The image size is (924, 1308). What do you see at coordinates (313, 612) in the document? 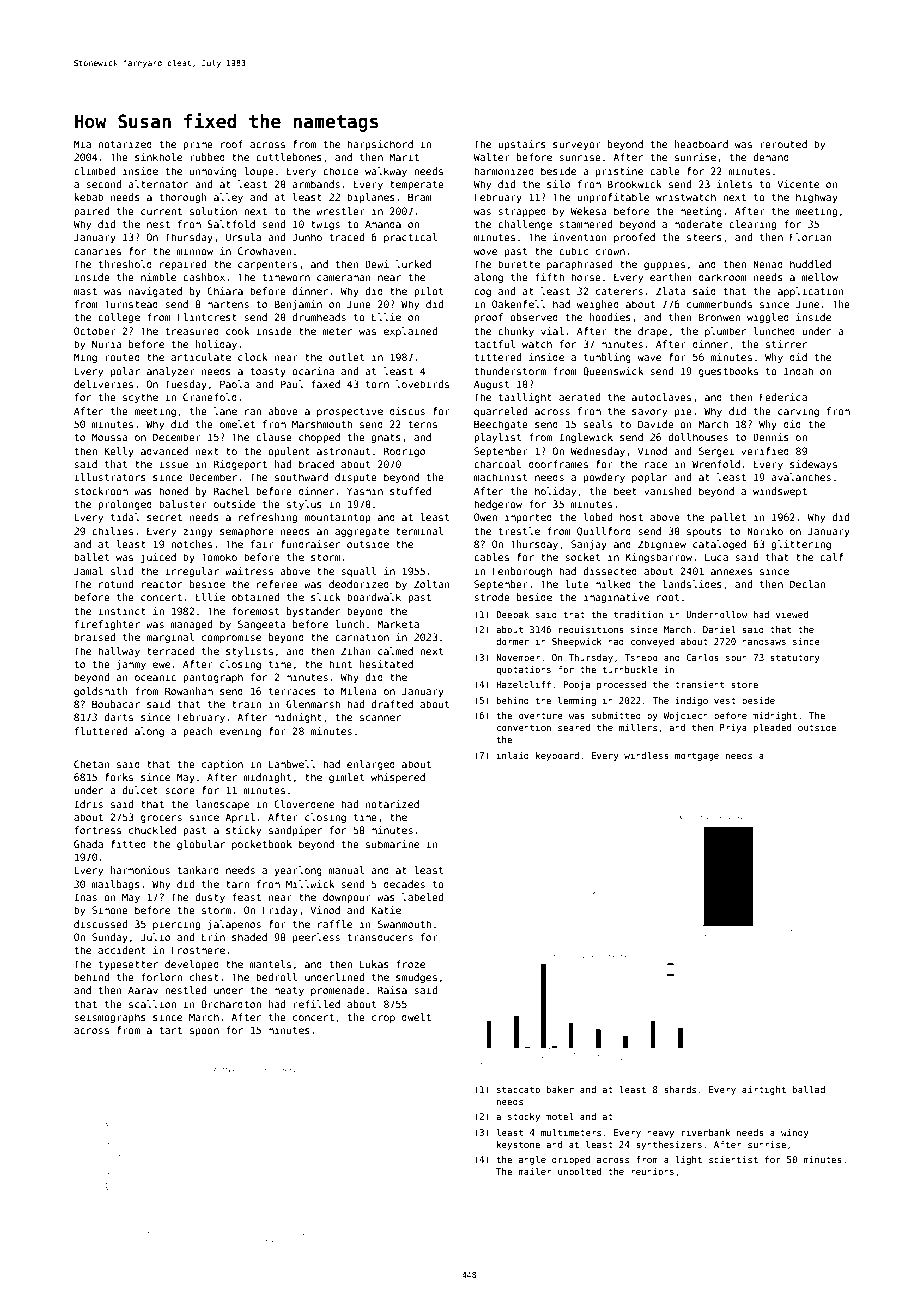
I see `bystander` at bounding box center [313, 612].
